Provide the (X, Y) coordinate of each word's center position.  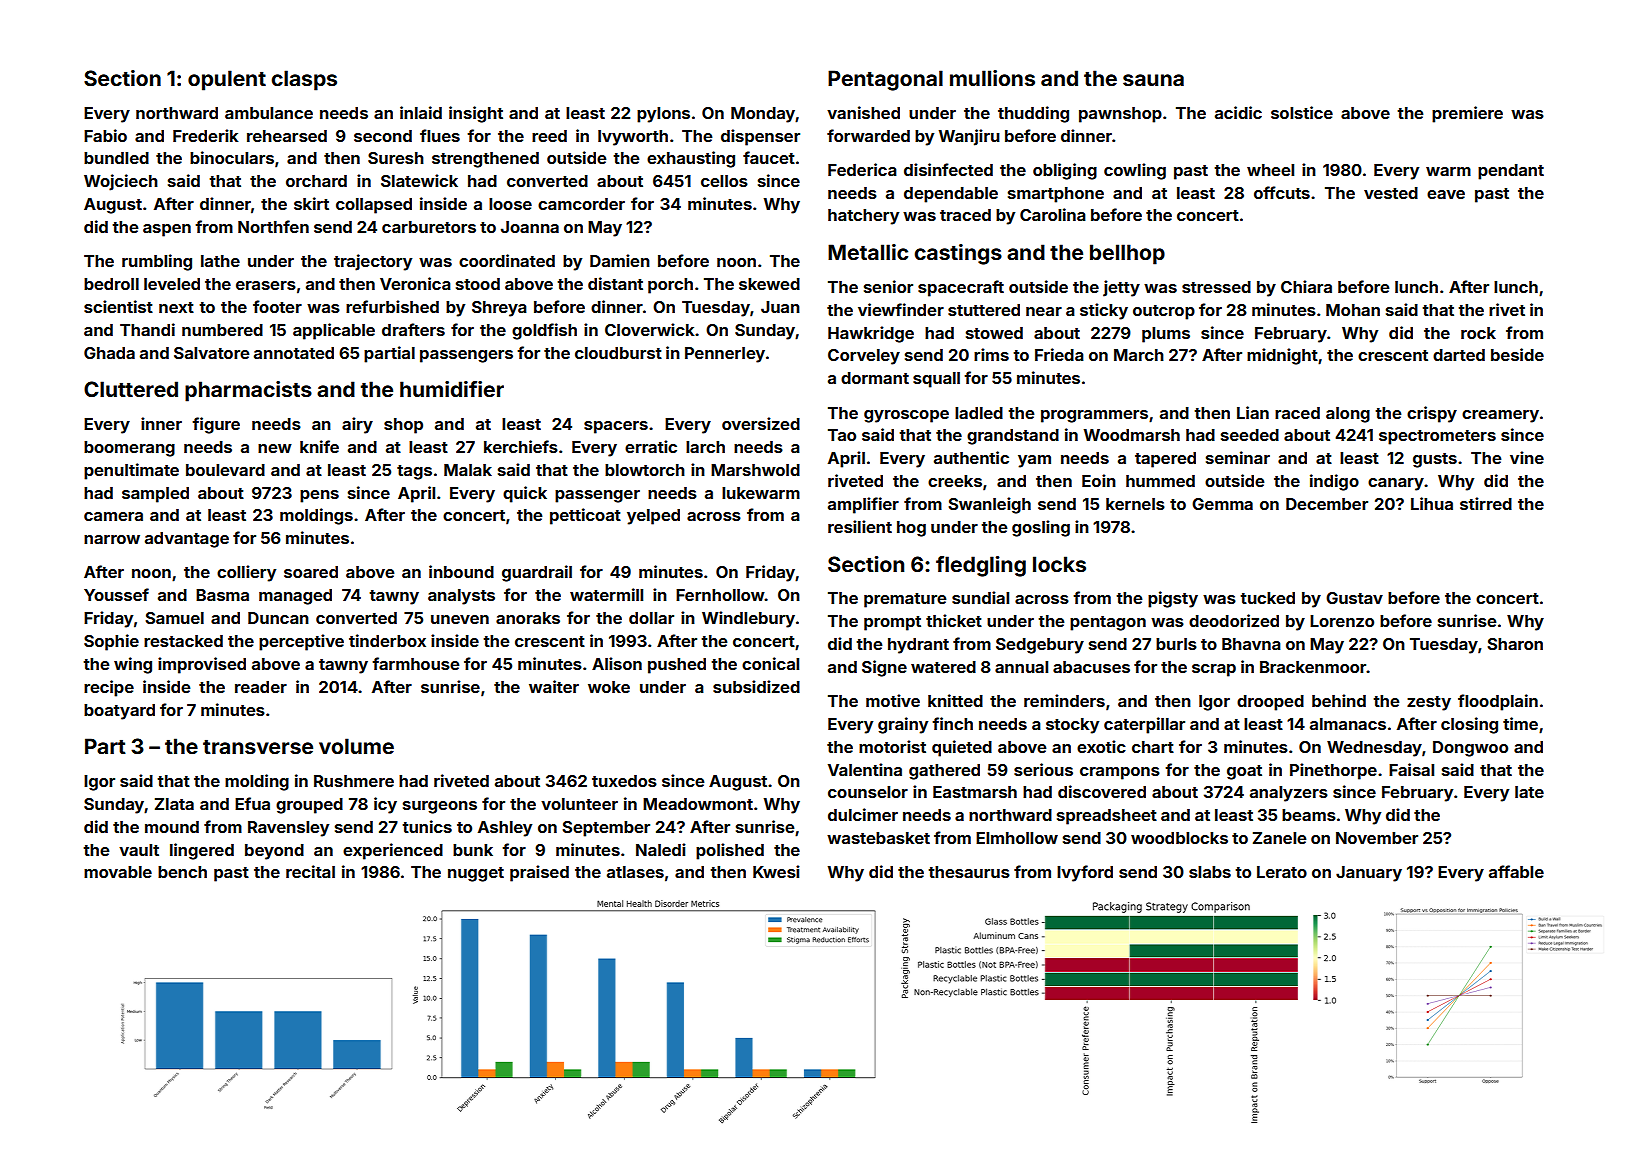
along (1348, 415)
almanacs (1348, 724)
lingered (202, 851)
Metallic (868, 252)
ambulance (269, 113)
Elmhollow (1017, 838)
